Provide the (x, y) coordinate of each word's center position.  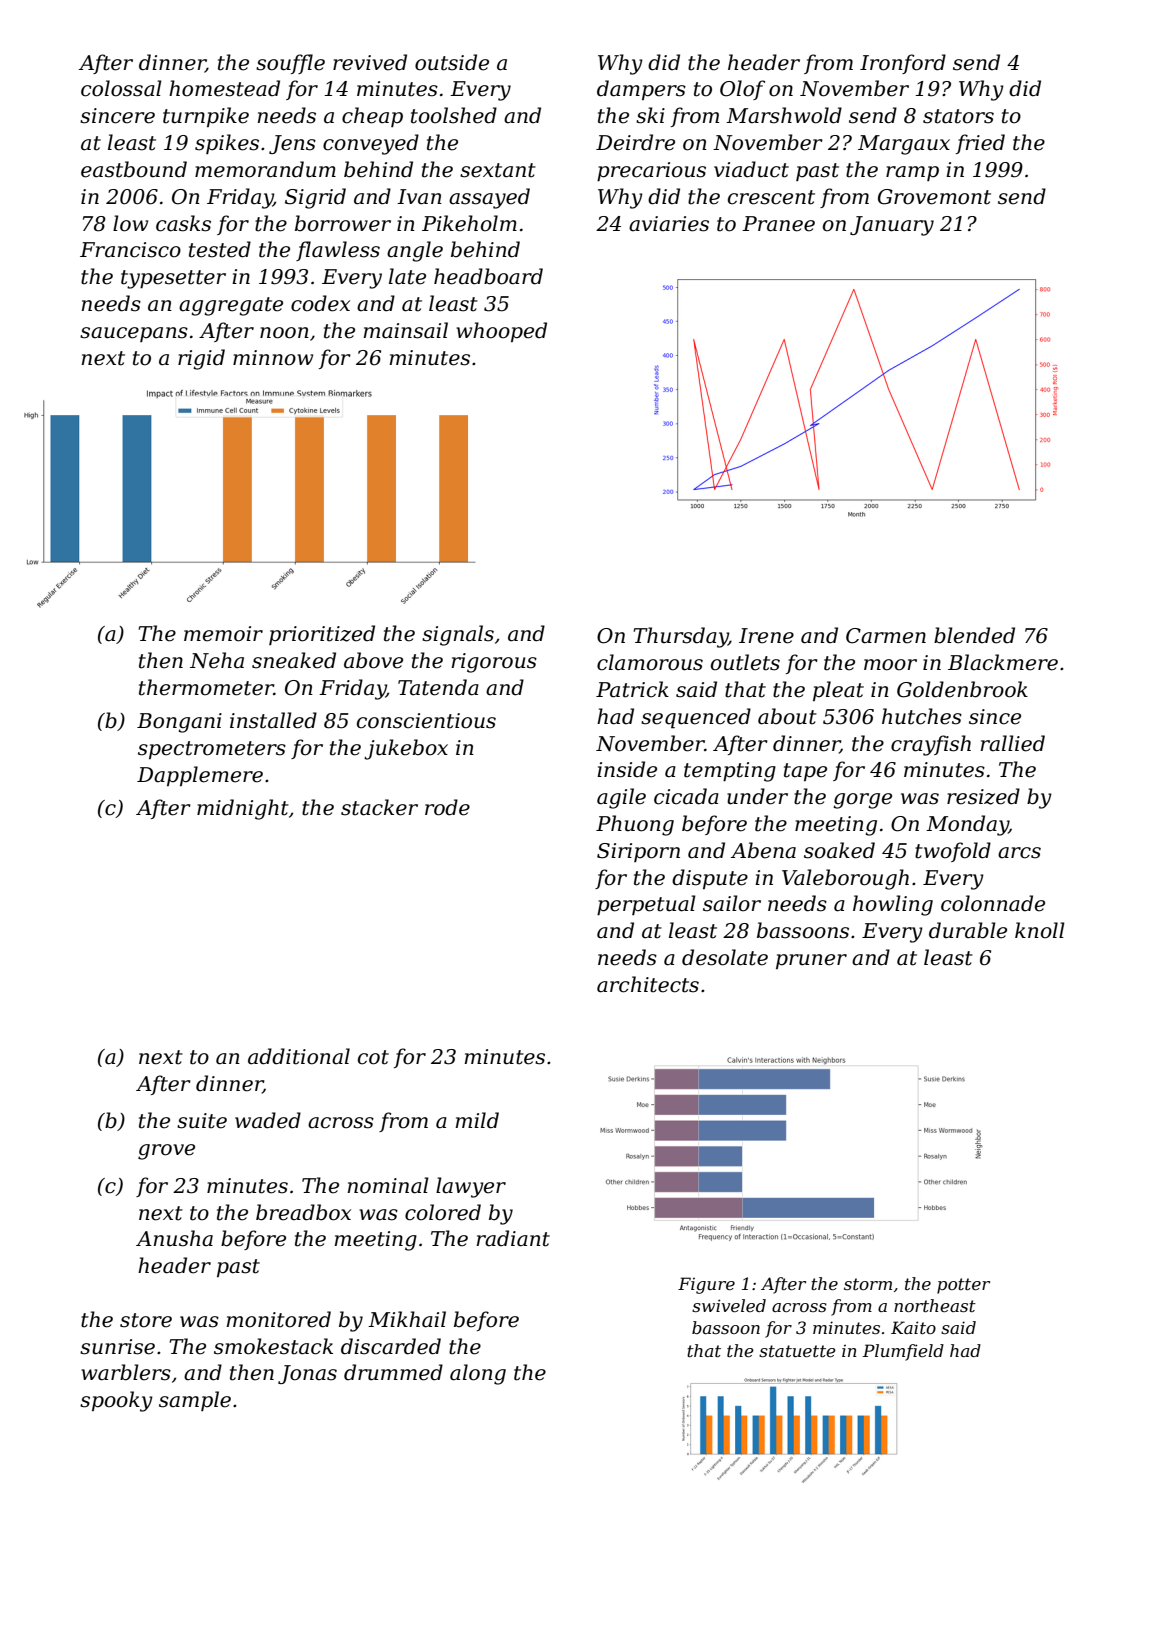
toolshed (454, 115)
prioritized (322, 635)
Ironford (903, 64)
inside (627, 769)
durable (968, 930)
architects (648, 984)
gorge (862, 801)
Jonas (307, 1374)
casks (183, 223)
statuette (797, 1351)
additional (299, 1056)
